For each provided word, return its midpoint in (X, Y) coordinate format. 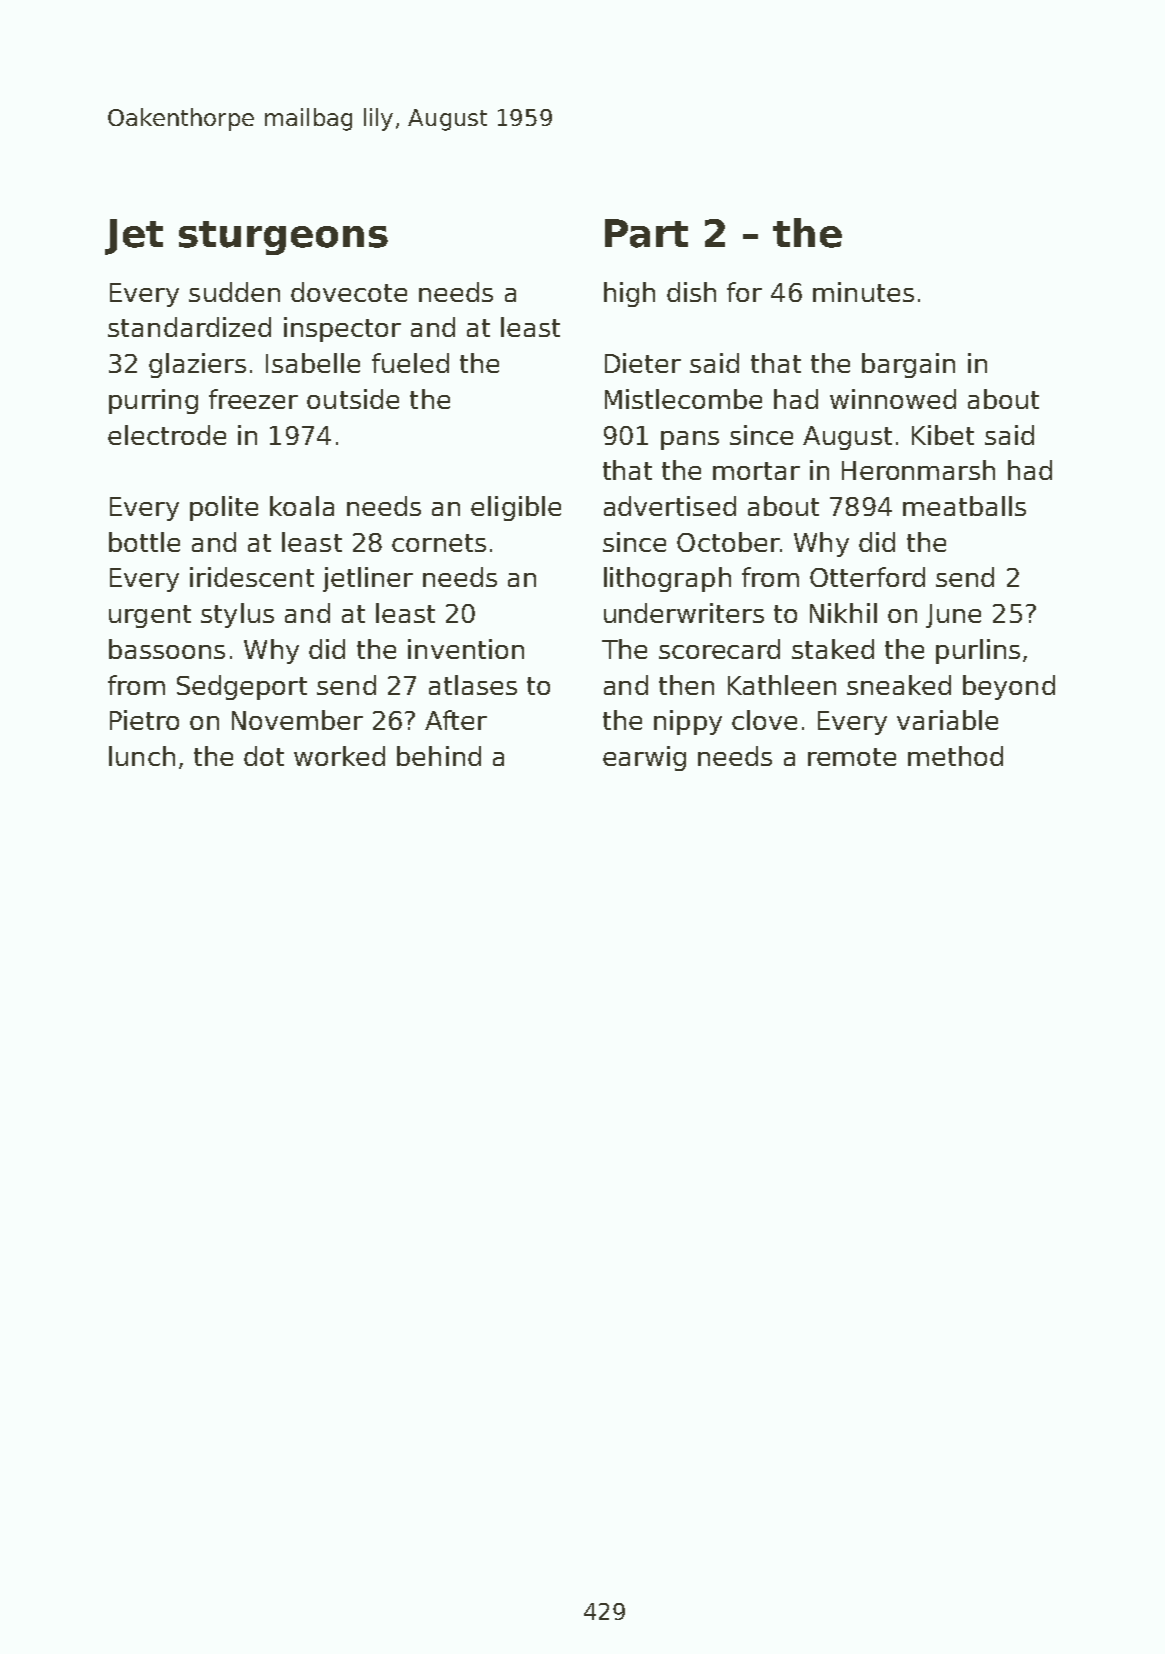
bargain (908, 365)
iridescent (252, 577)
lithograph (667, 579)
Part (646, 233)
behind (439, 756)
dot (264, 756)
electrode (167, 435)
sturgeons (283, 238)
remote (852, 757)
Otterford (867, 577)
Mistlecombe (683, 399)
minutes (863, 292)
